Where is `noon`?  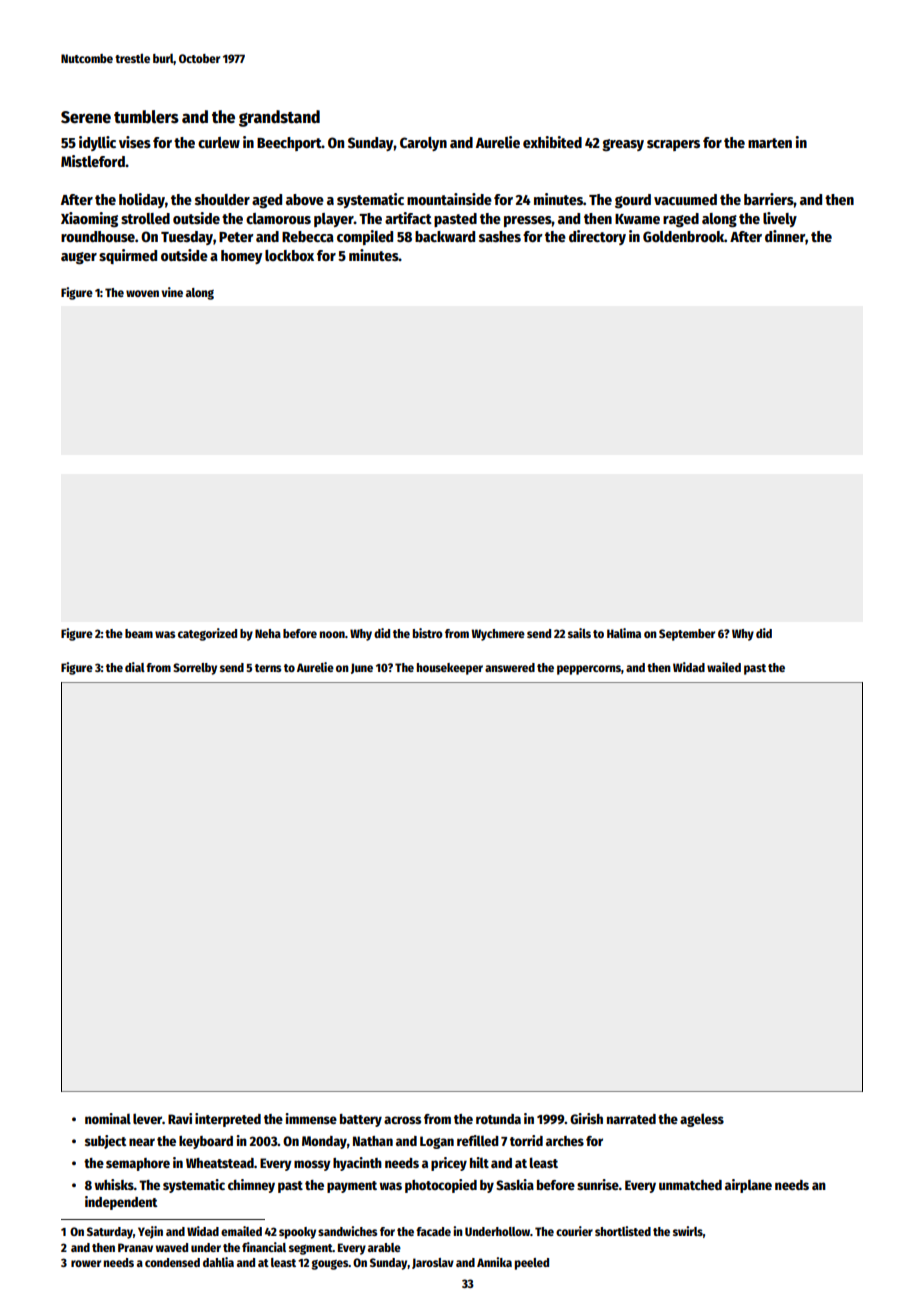 noon is located at coordinates (332, 634).
